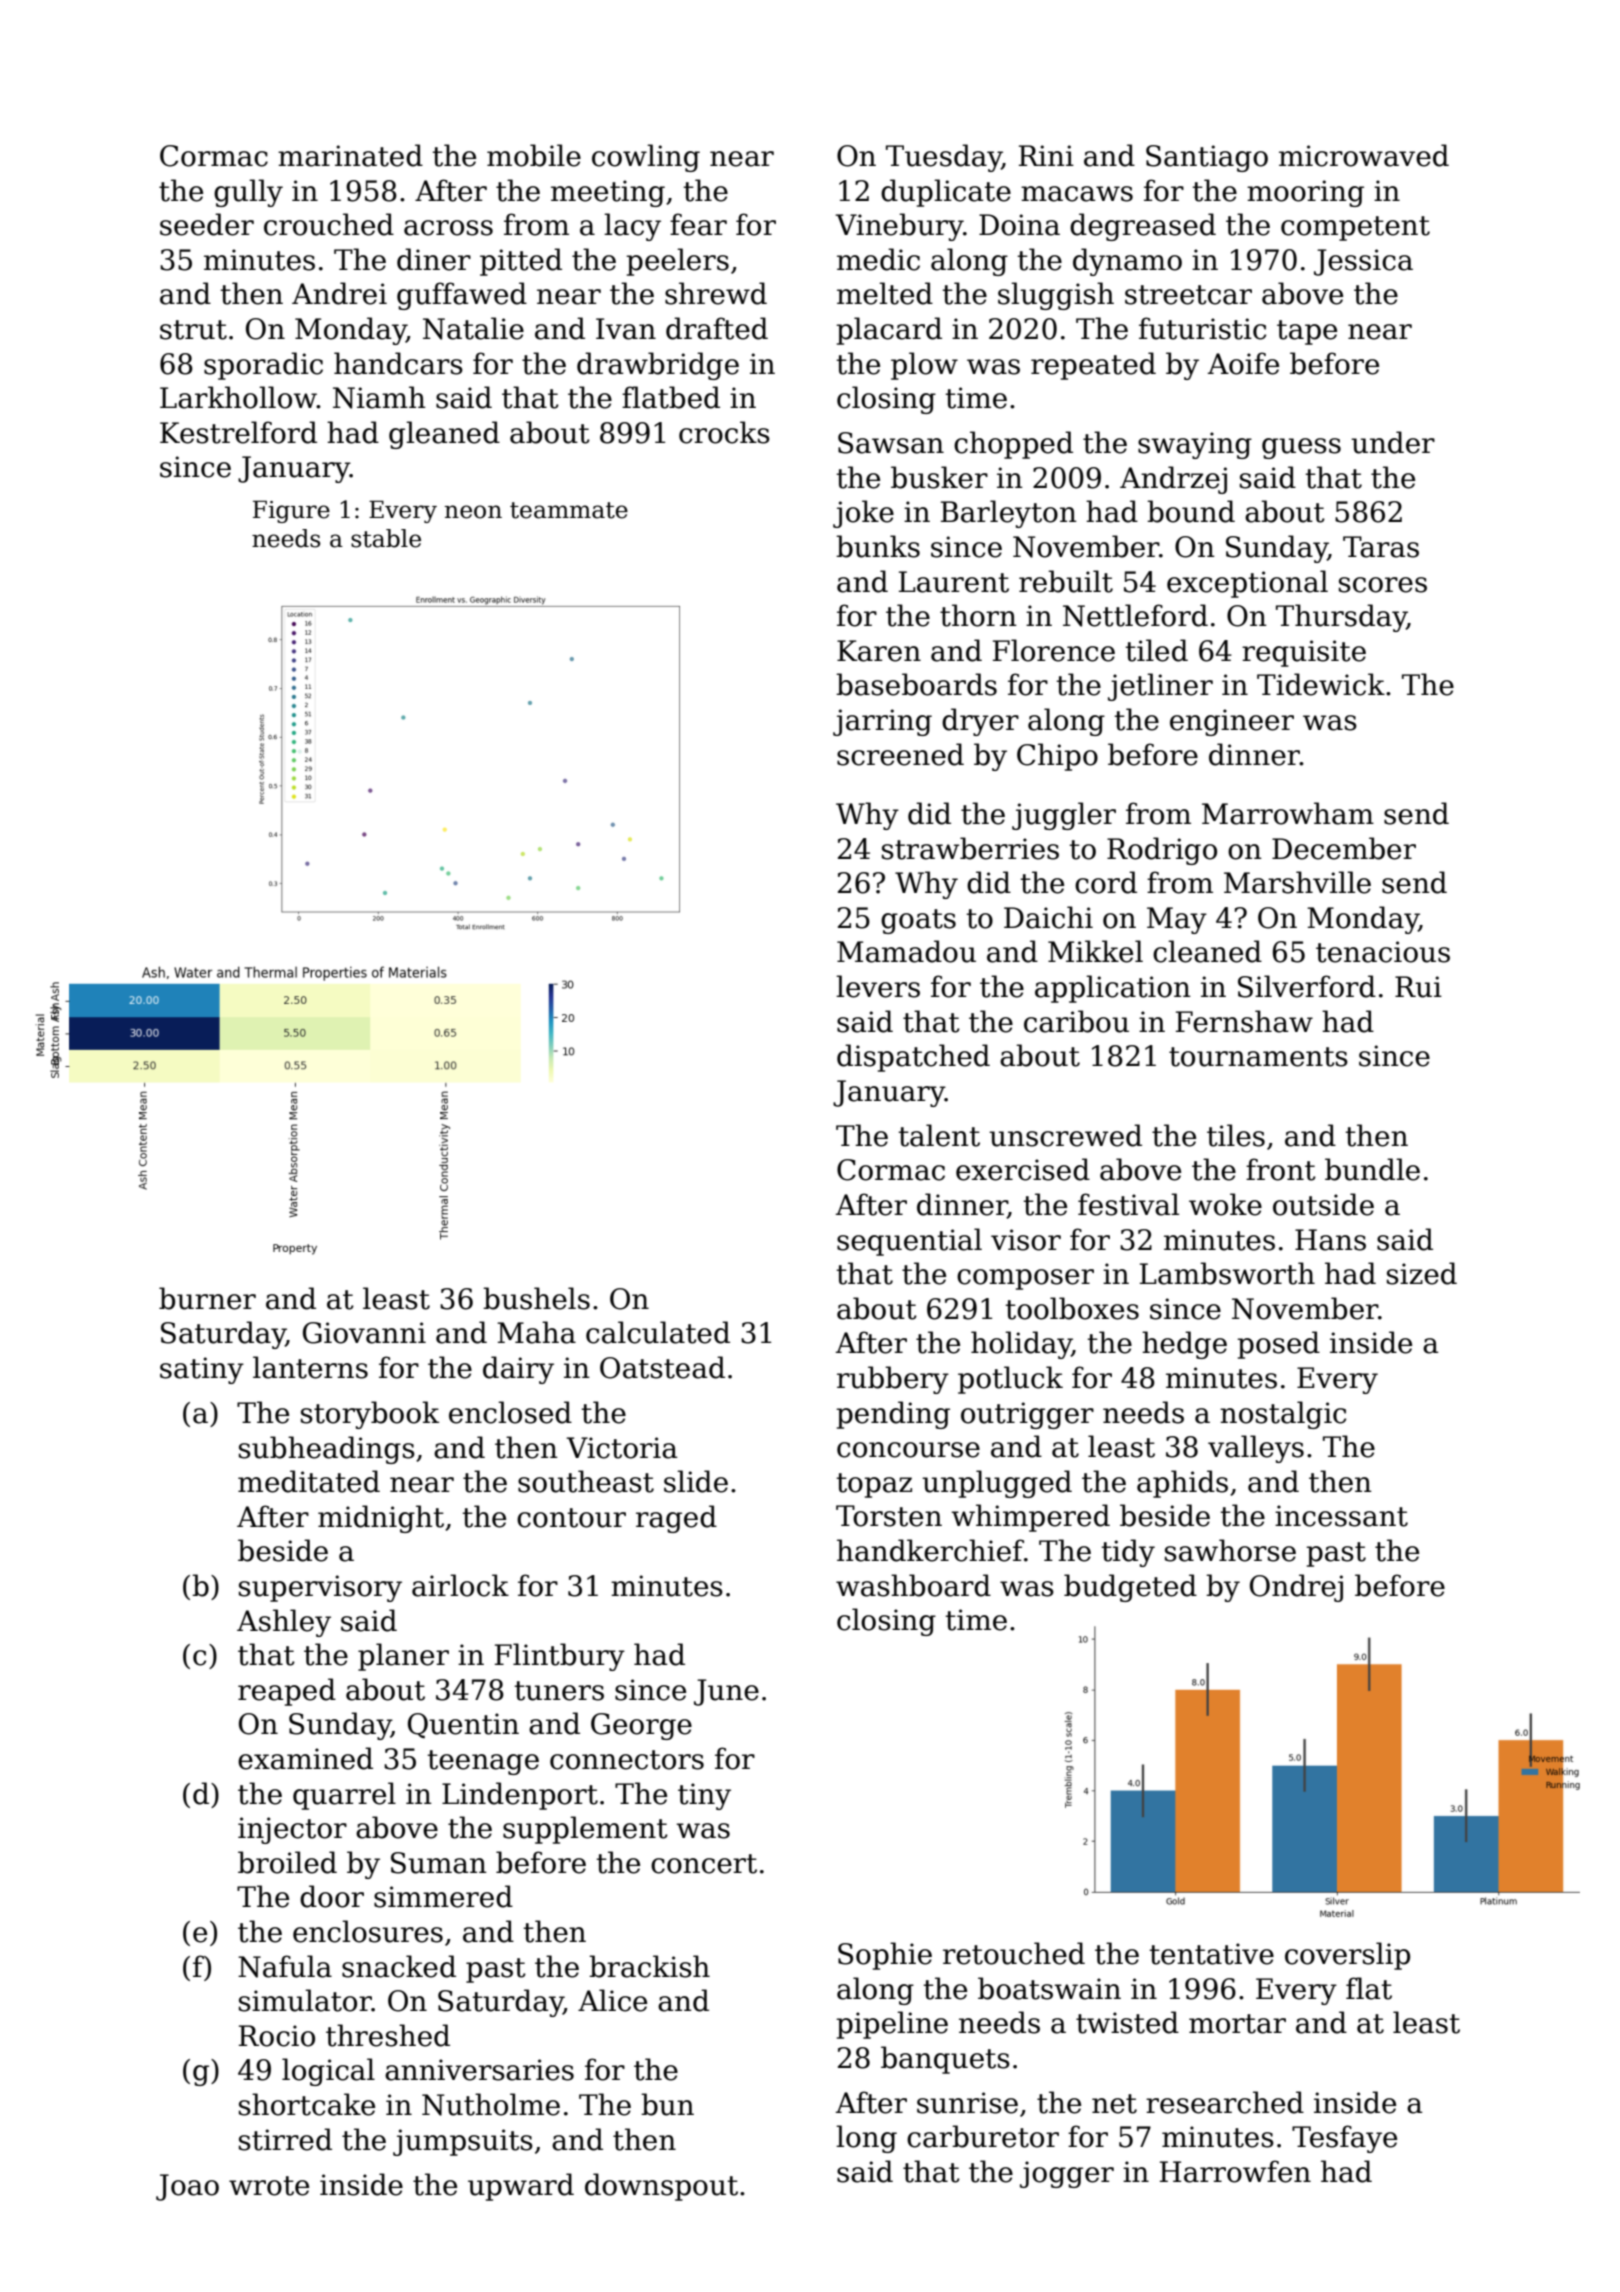 This screenshot has height=2292, width=1620. I want to click on Rocio, so click(277, 2036).
